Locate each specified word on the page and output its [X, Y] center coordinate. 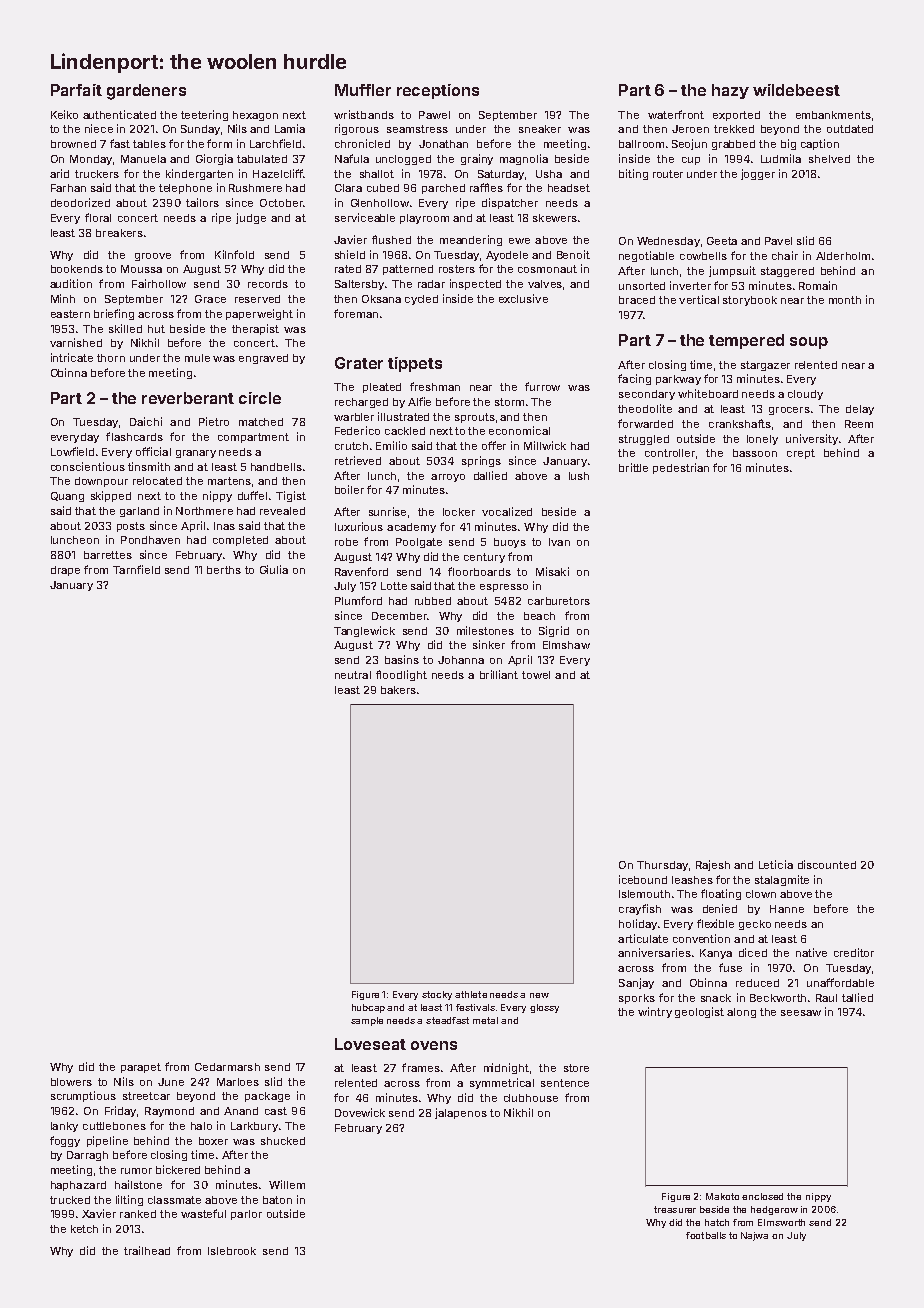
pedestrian [681, 468]
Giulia [274, 569]
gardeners [146, 92]
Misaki [552, 571]
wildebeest [796, 90]
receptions [438, 91]
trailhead [147, 1250]
